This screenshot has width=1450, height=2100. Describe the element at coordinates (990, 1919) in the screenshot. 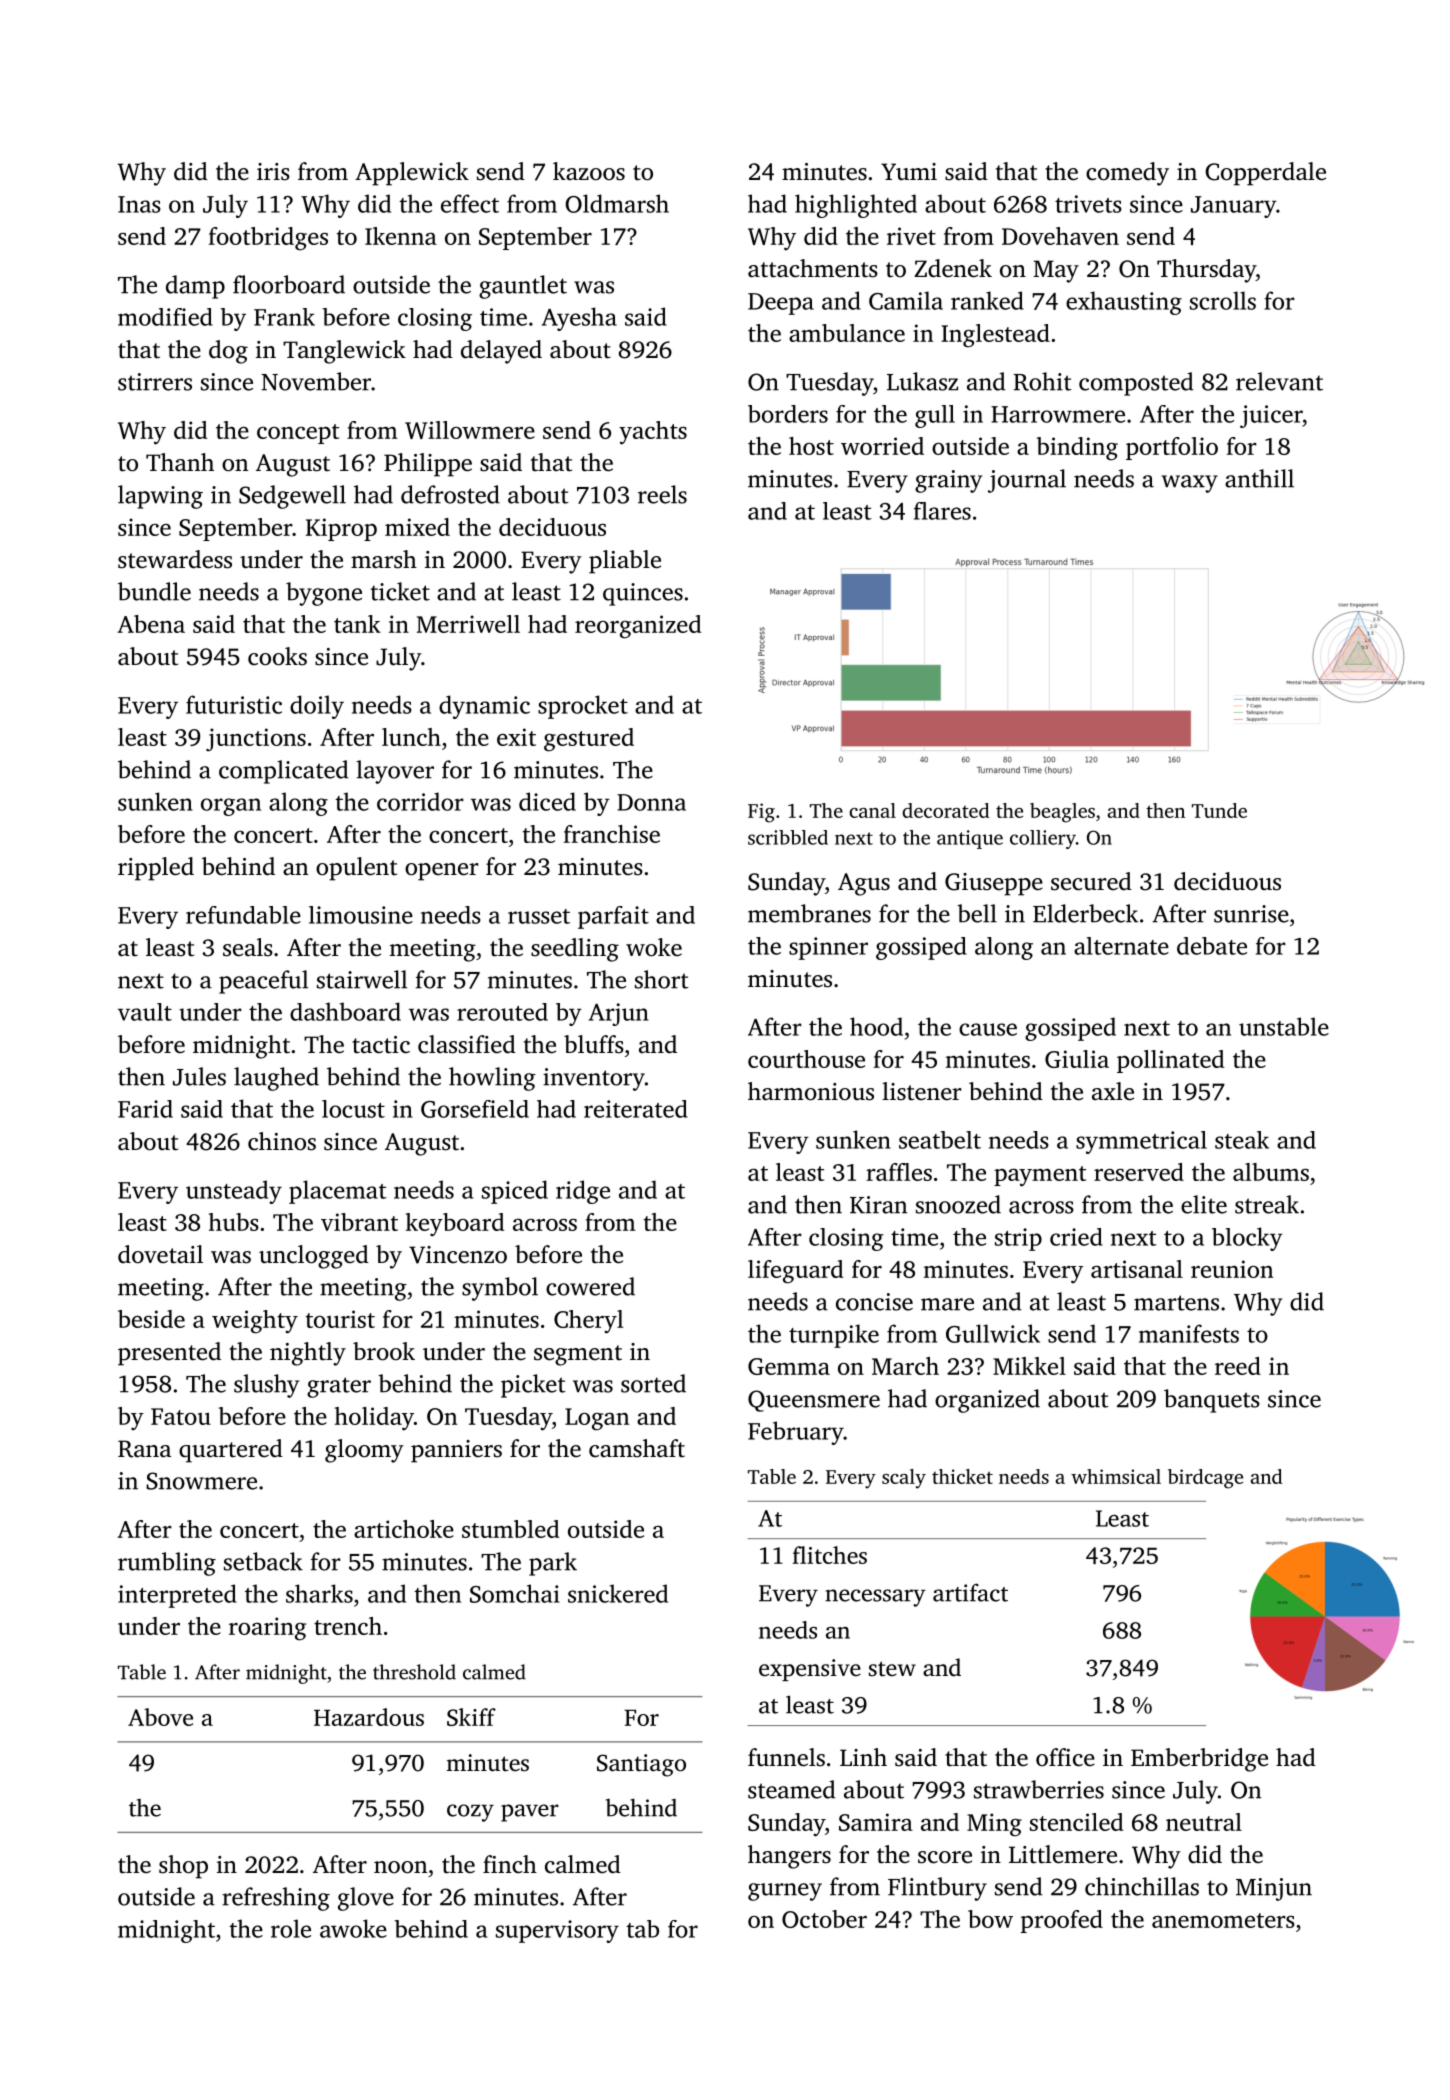

I see `bow` at that location.
